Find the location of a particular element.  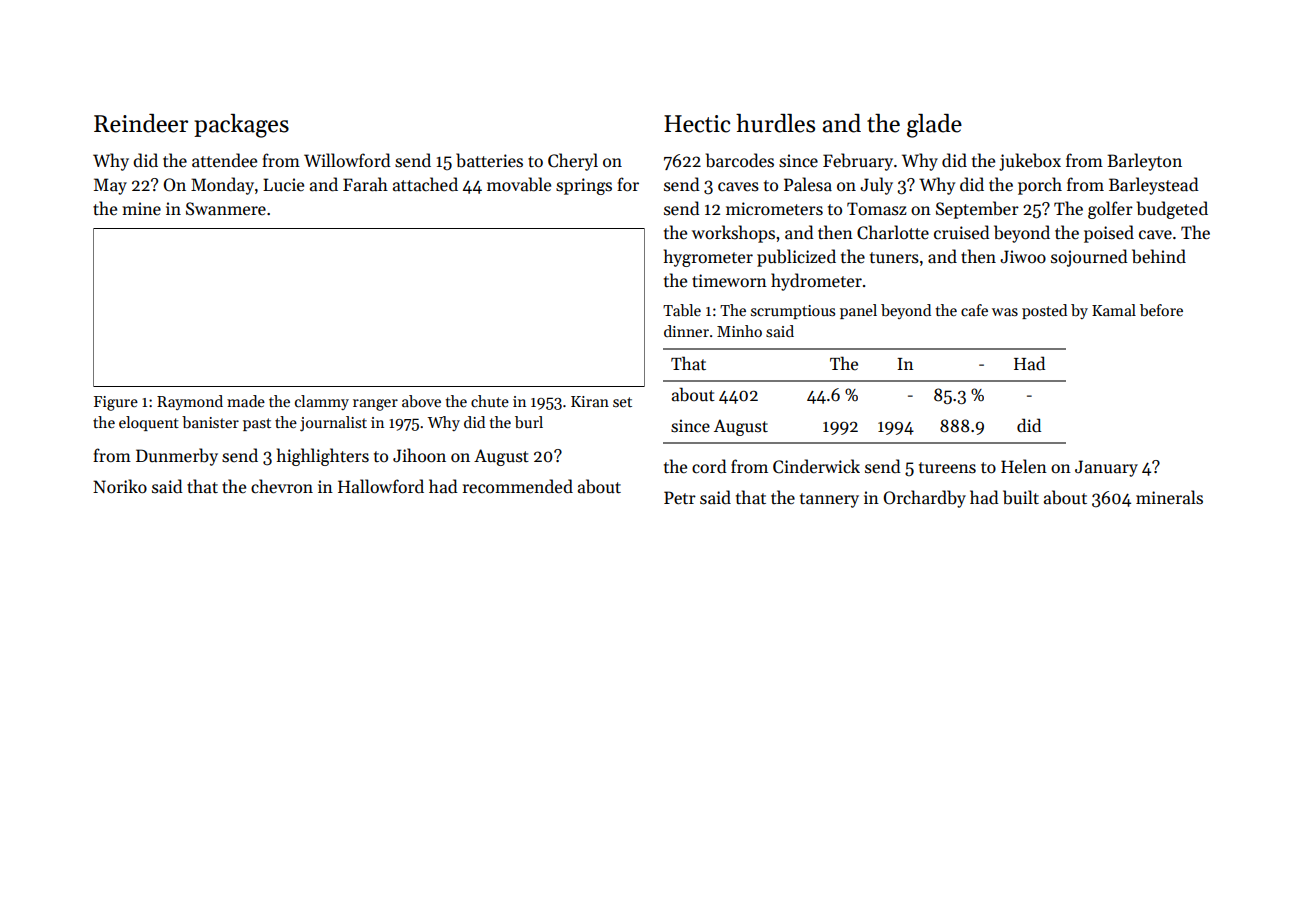

glade is located at coordinates (934, 126).
